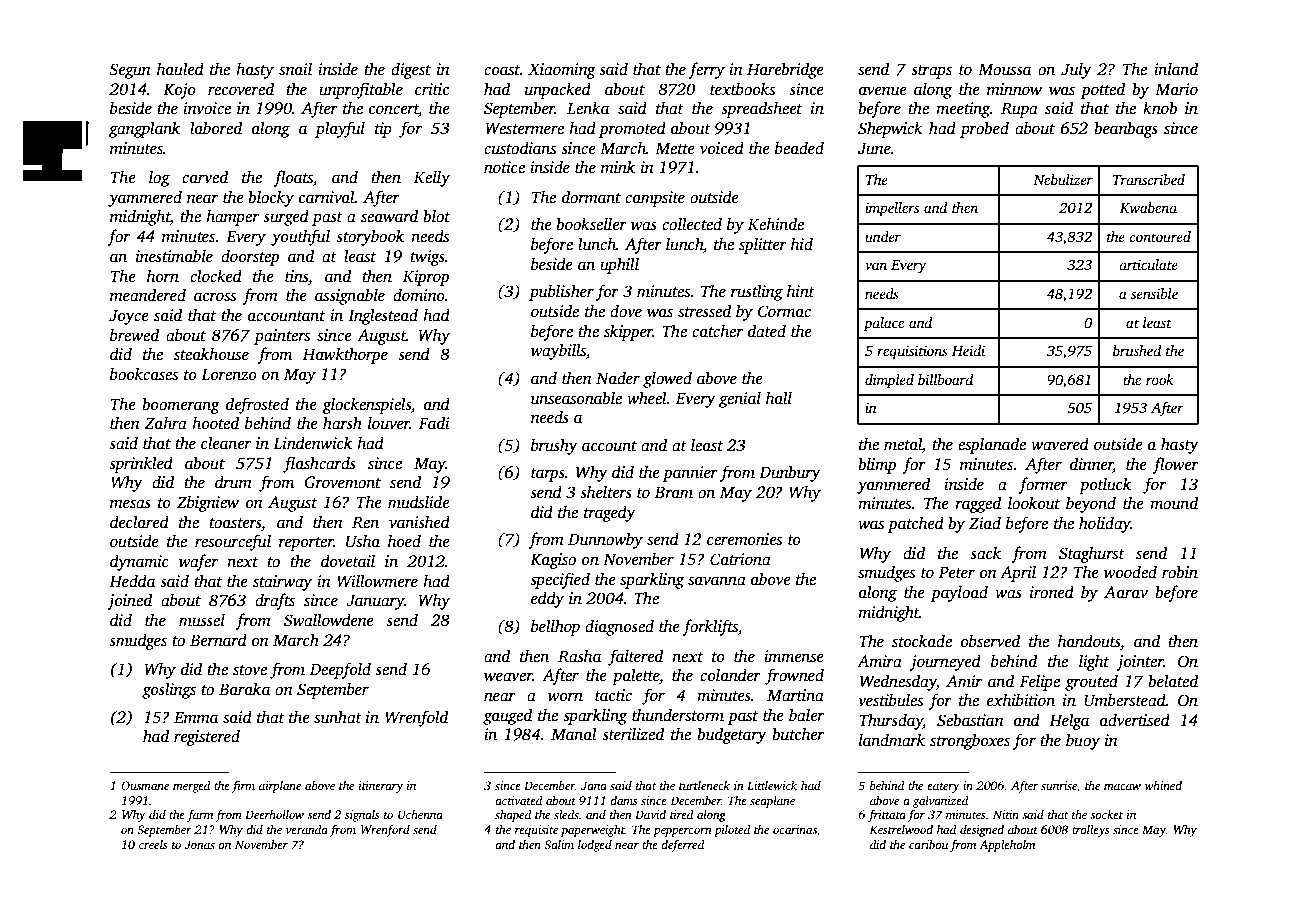  What do you see at coordinates (945, 379) in the image?
I see `billboard` at bounding box center [945, 379].
